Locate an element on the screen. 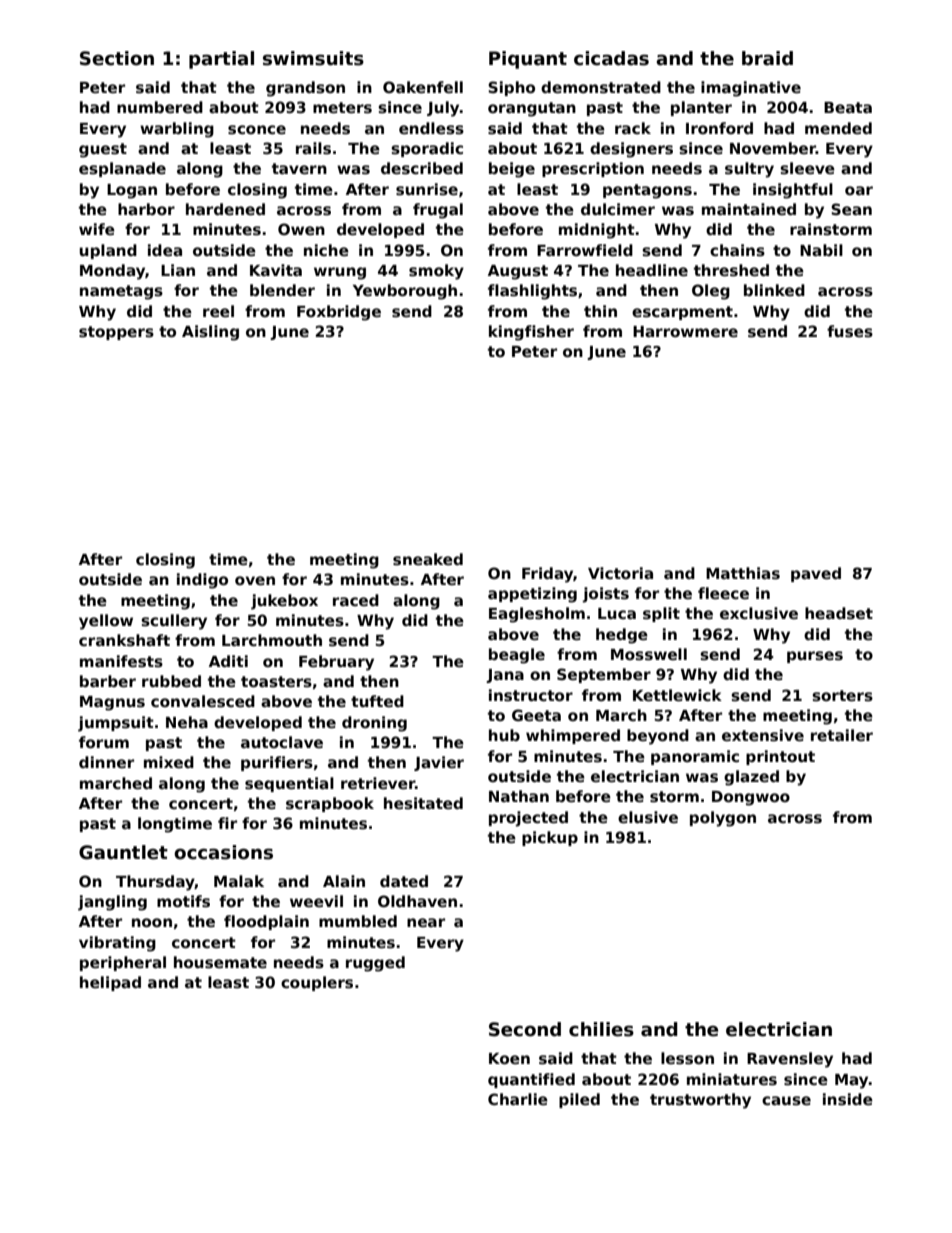  headset is located at coordinates (839, 613).
